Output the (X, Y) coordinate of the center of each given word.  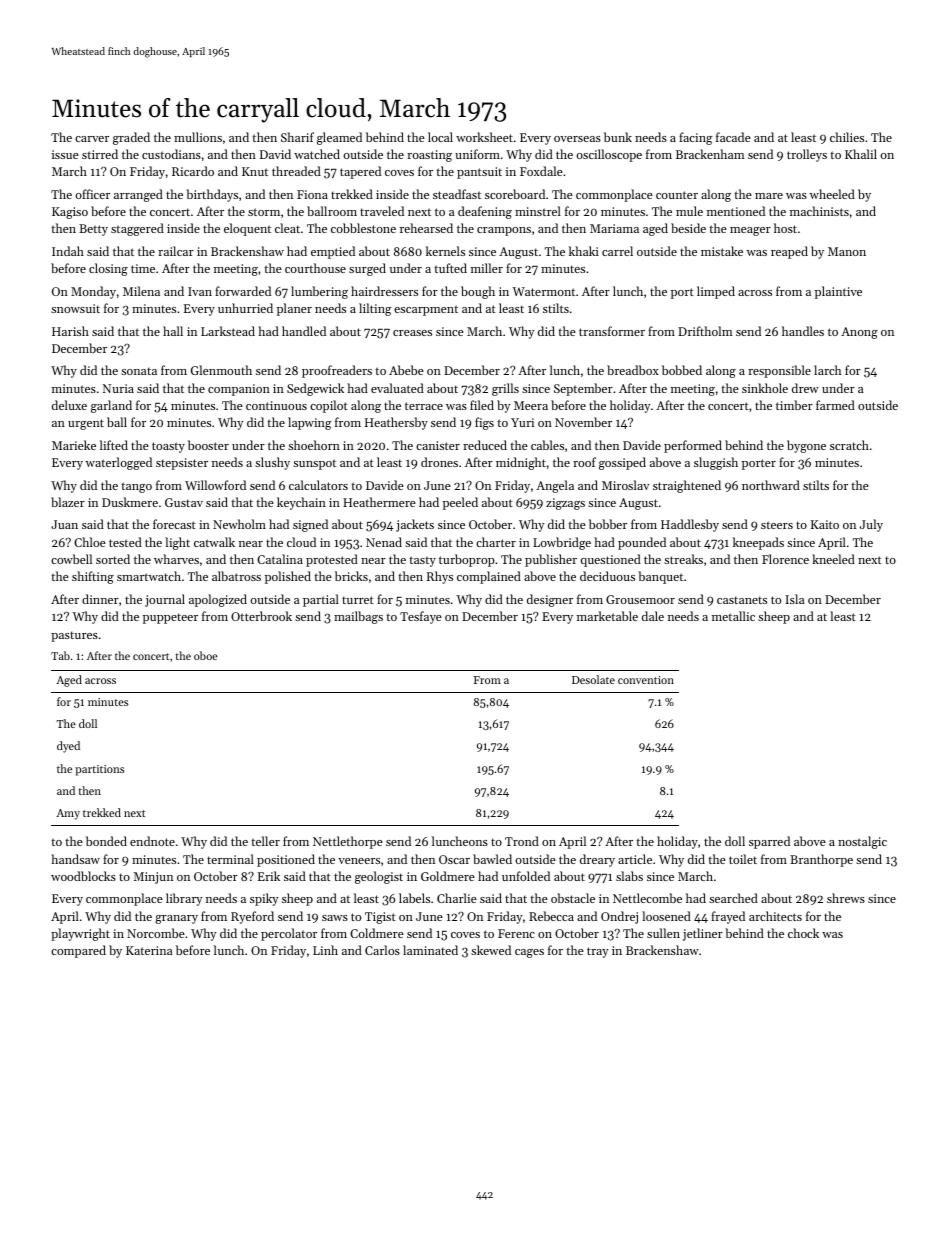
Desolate (593, 679)
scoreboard (515, 194)
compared (78, 951)
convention (646, 680)
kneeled (833, 559)
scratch (849, 445)
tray (597, 952)
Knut (255, 171)
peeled (460, 503)
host (785, 228)
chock (803, 933)
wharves (176, 559)
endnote (152, 841)
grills (505, 389)
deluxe (69, 405)
